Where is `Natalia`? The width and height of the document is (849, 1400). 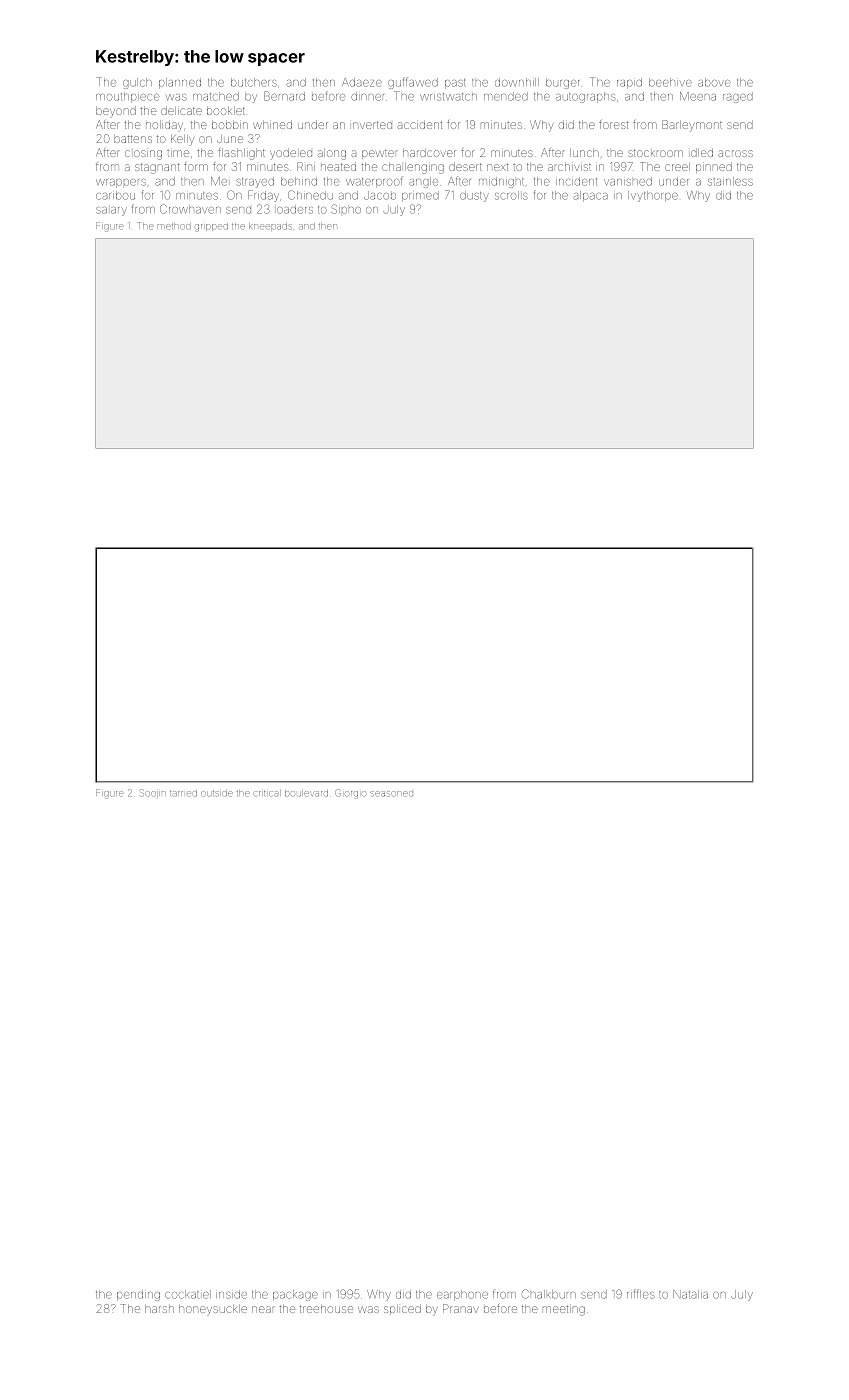
Natalia is located at coordinates (690, 1294).
